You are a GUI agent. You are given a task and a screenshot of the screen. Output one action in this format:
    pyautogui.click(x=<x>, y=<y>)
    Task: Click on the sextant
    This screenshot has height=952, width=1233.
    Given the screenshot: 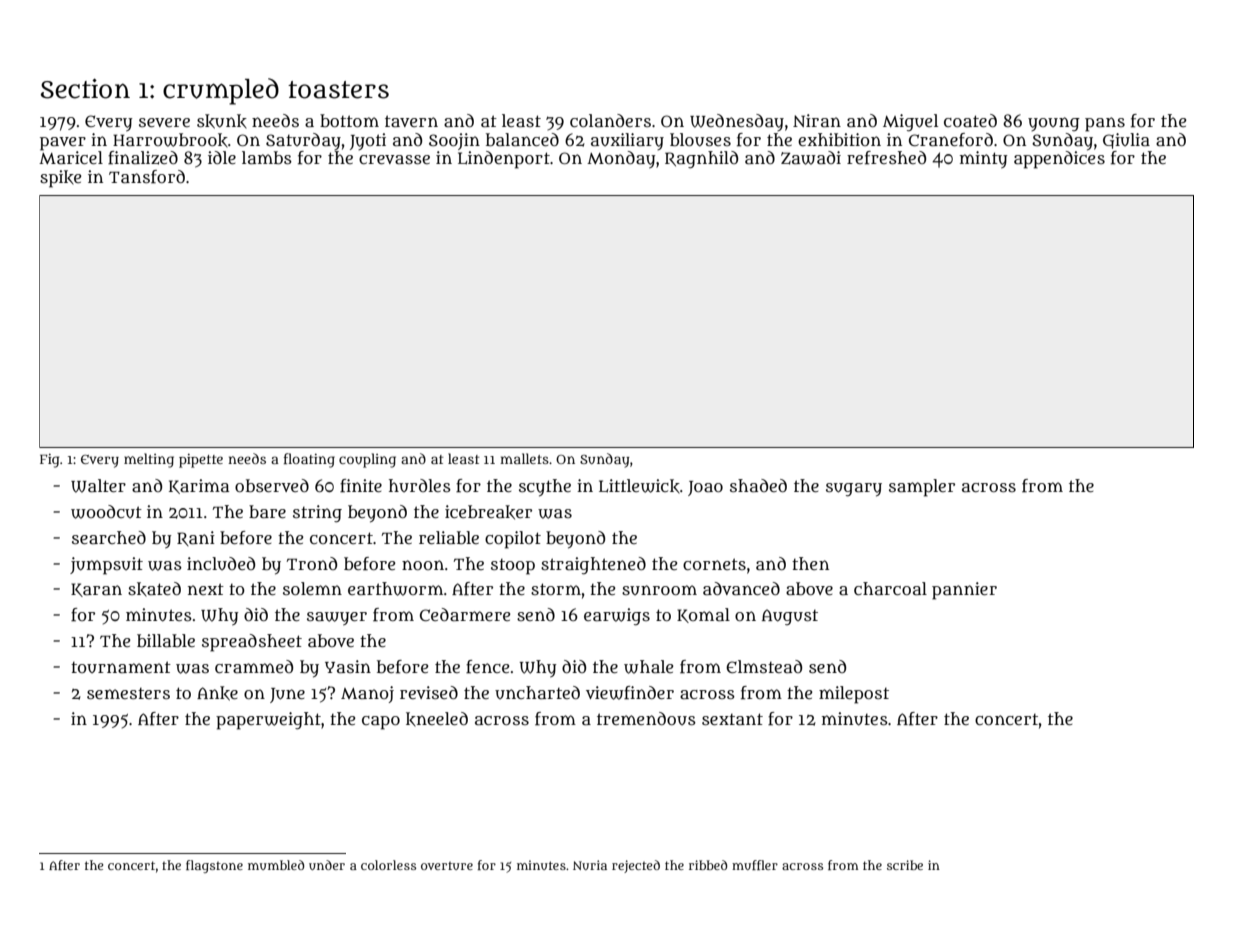 What is the action you would take?
    pyautogui.click(x=732, y=719)
